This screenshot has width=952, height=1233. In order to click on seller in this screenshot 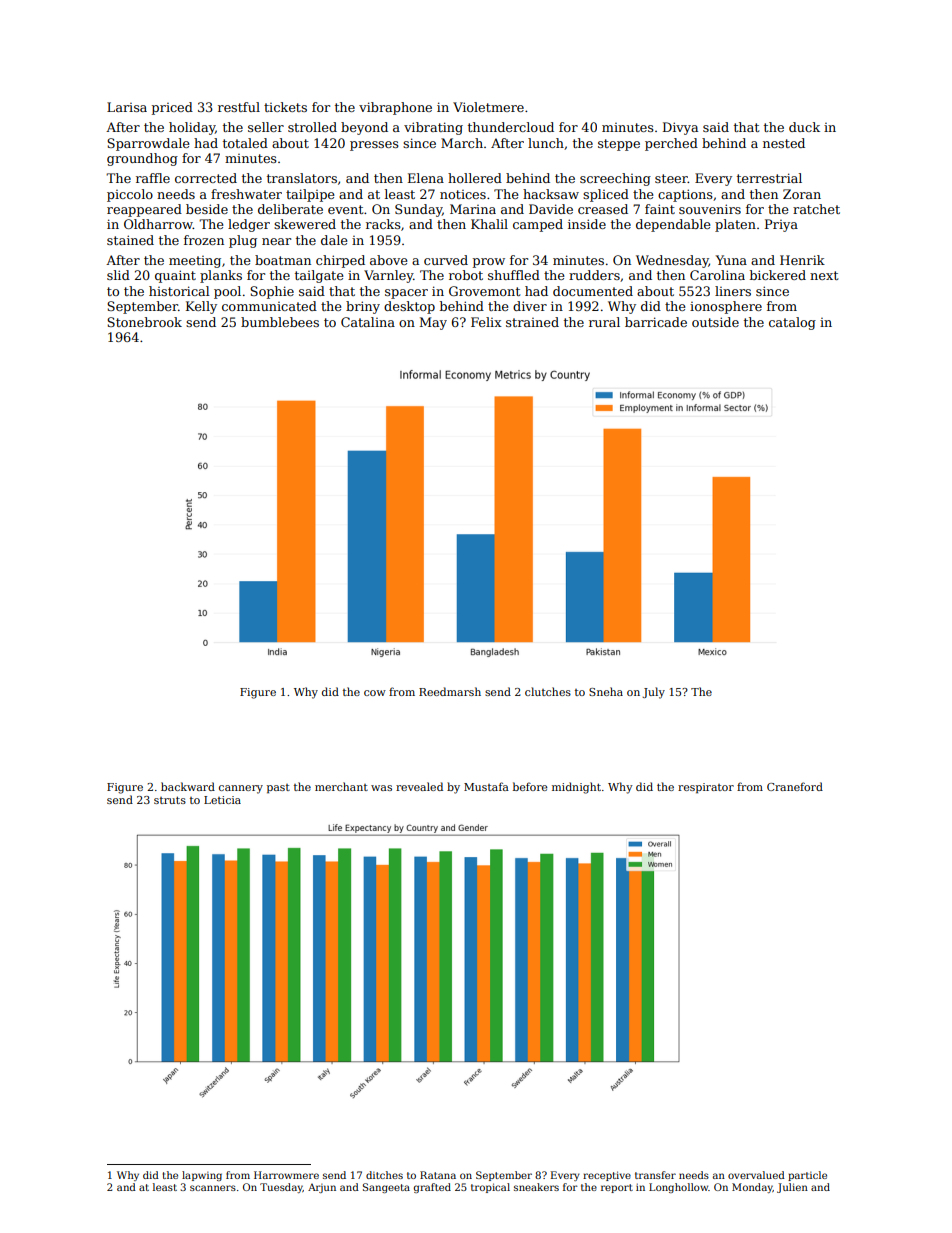, I will do `click(266, 127)`.
